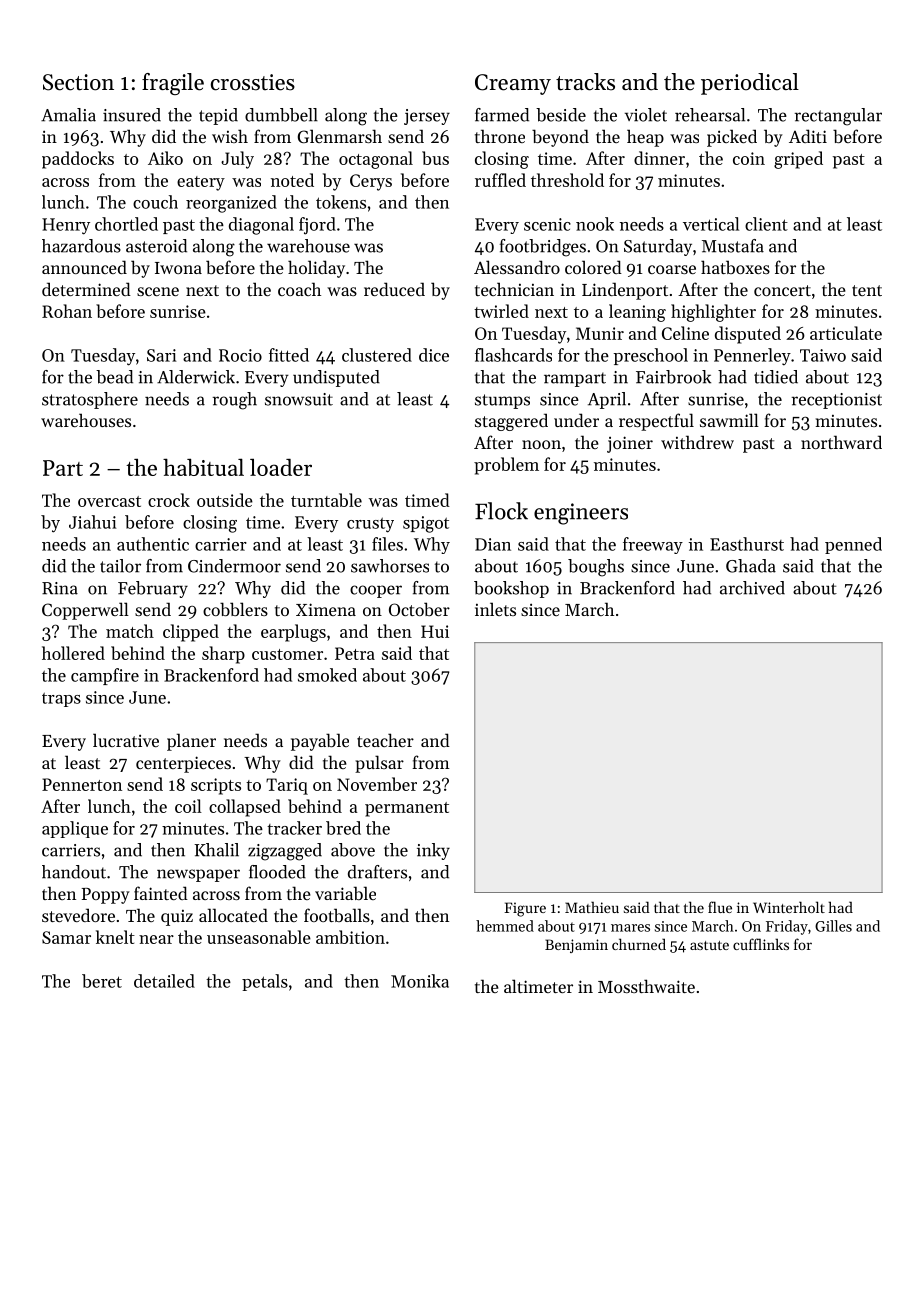 The width and height of the screenshot is (924, 1308). What do you see at coordinates (126, 740) in the screenshot?
I see `lucrative` at bounding box center [126, 740].
